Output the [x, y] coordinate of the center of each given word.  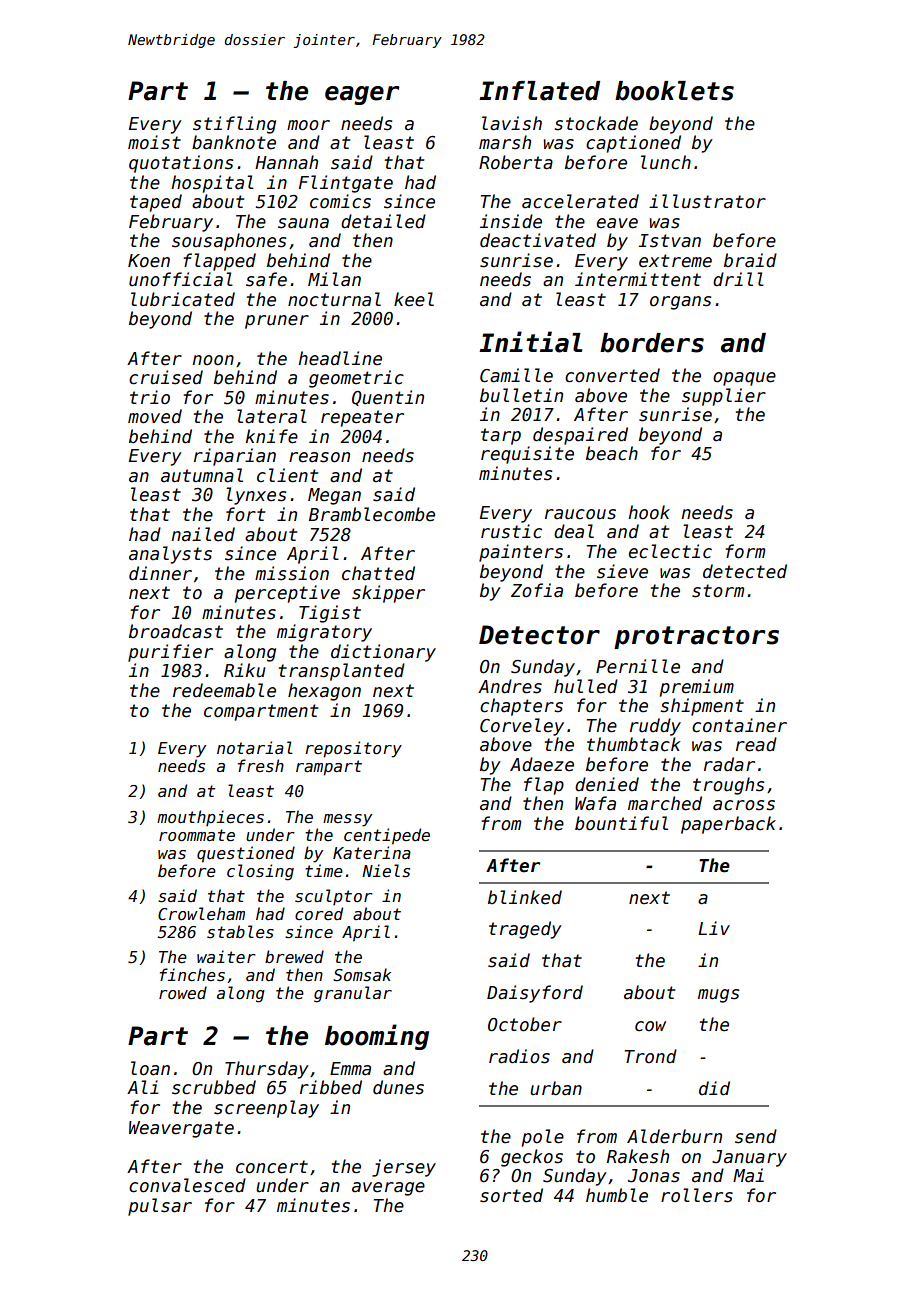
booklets [674, 91]
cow [650, 1026]
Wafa [595, 803]
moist [154, 142]
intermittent [638, 279]
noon [213, 360]
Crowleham [201, 914]
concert [272, 1167]
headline [340, 358]
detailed [383, 221]
